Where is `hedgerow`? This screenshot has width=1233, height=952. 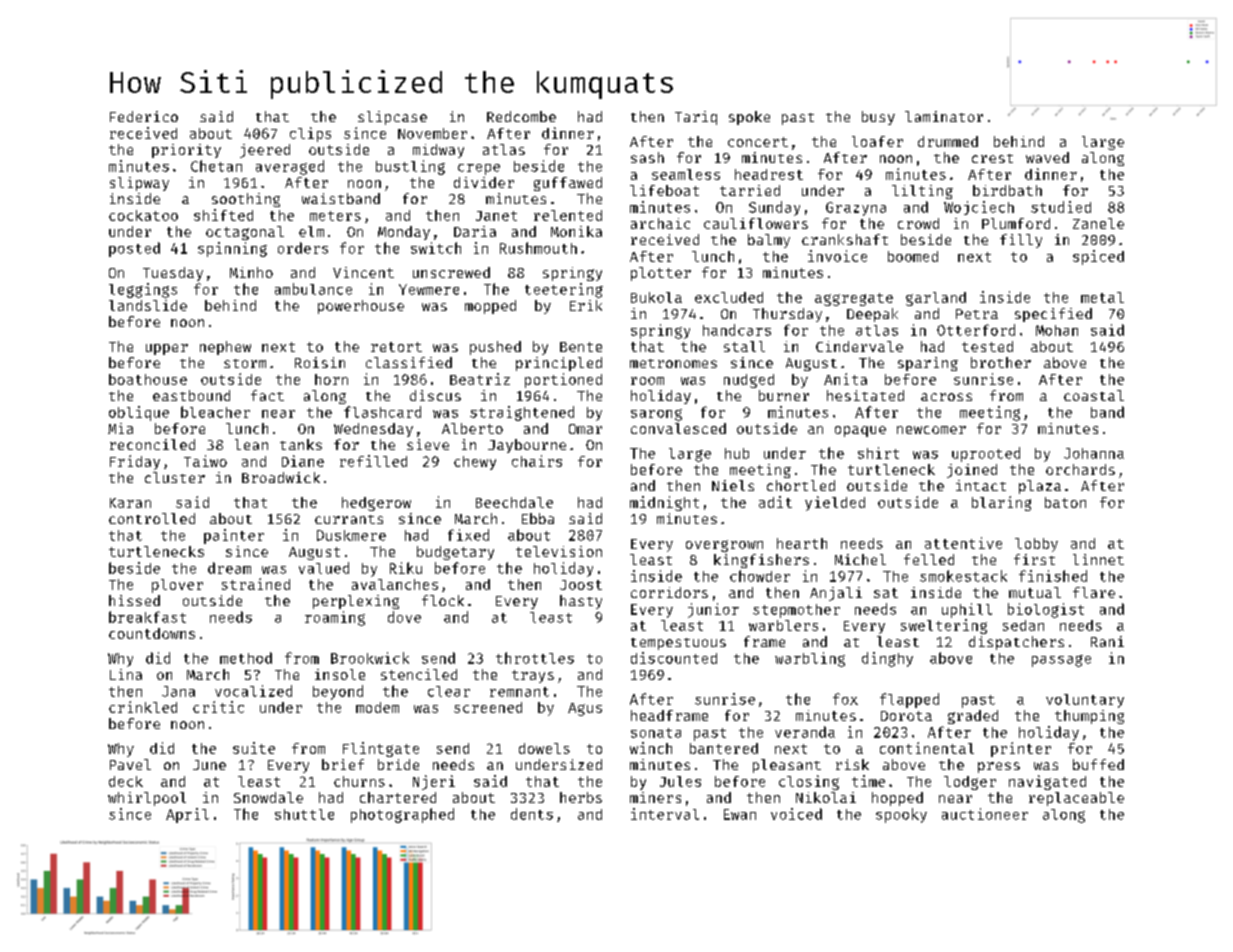 hedgerow is located at coordinates (376, 504).
